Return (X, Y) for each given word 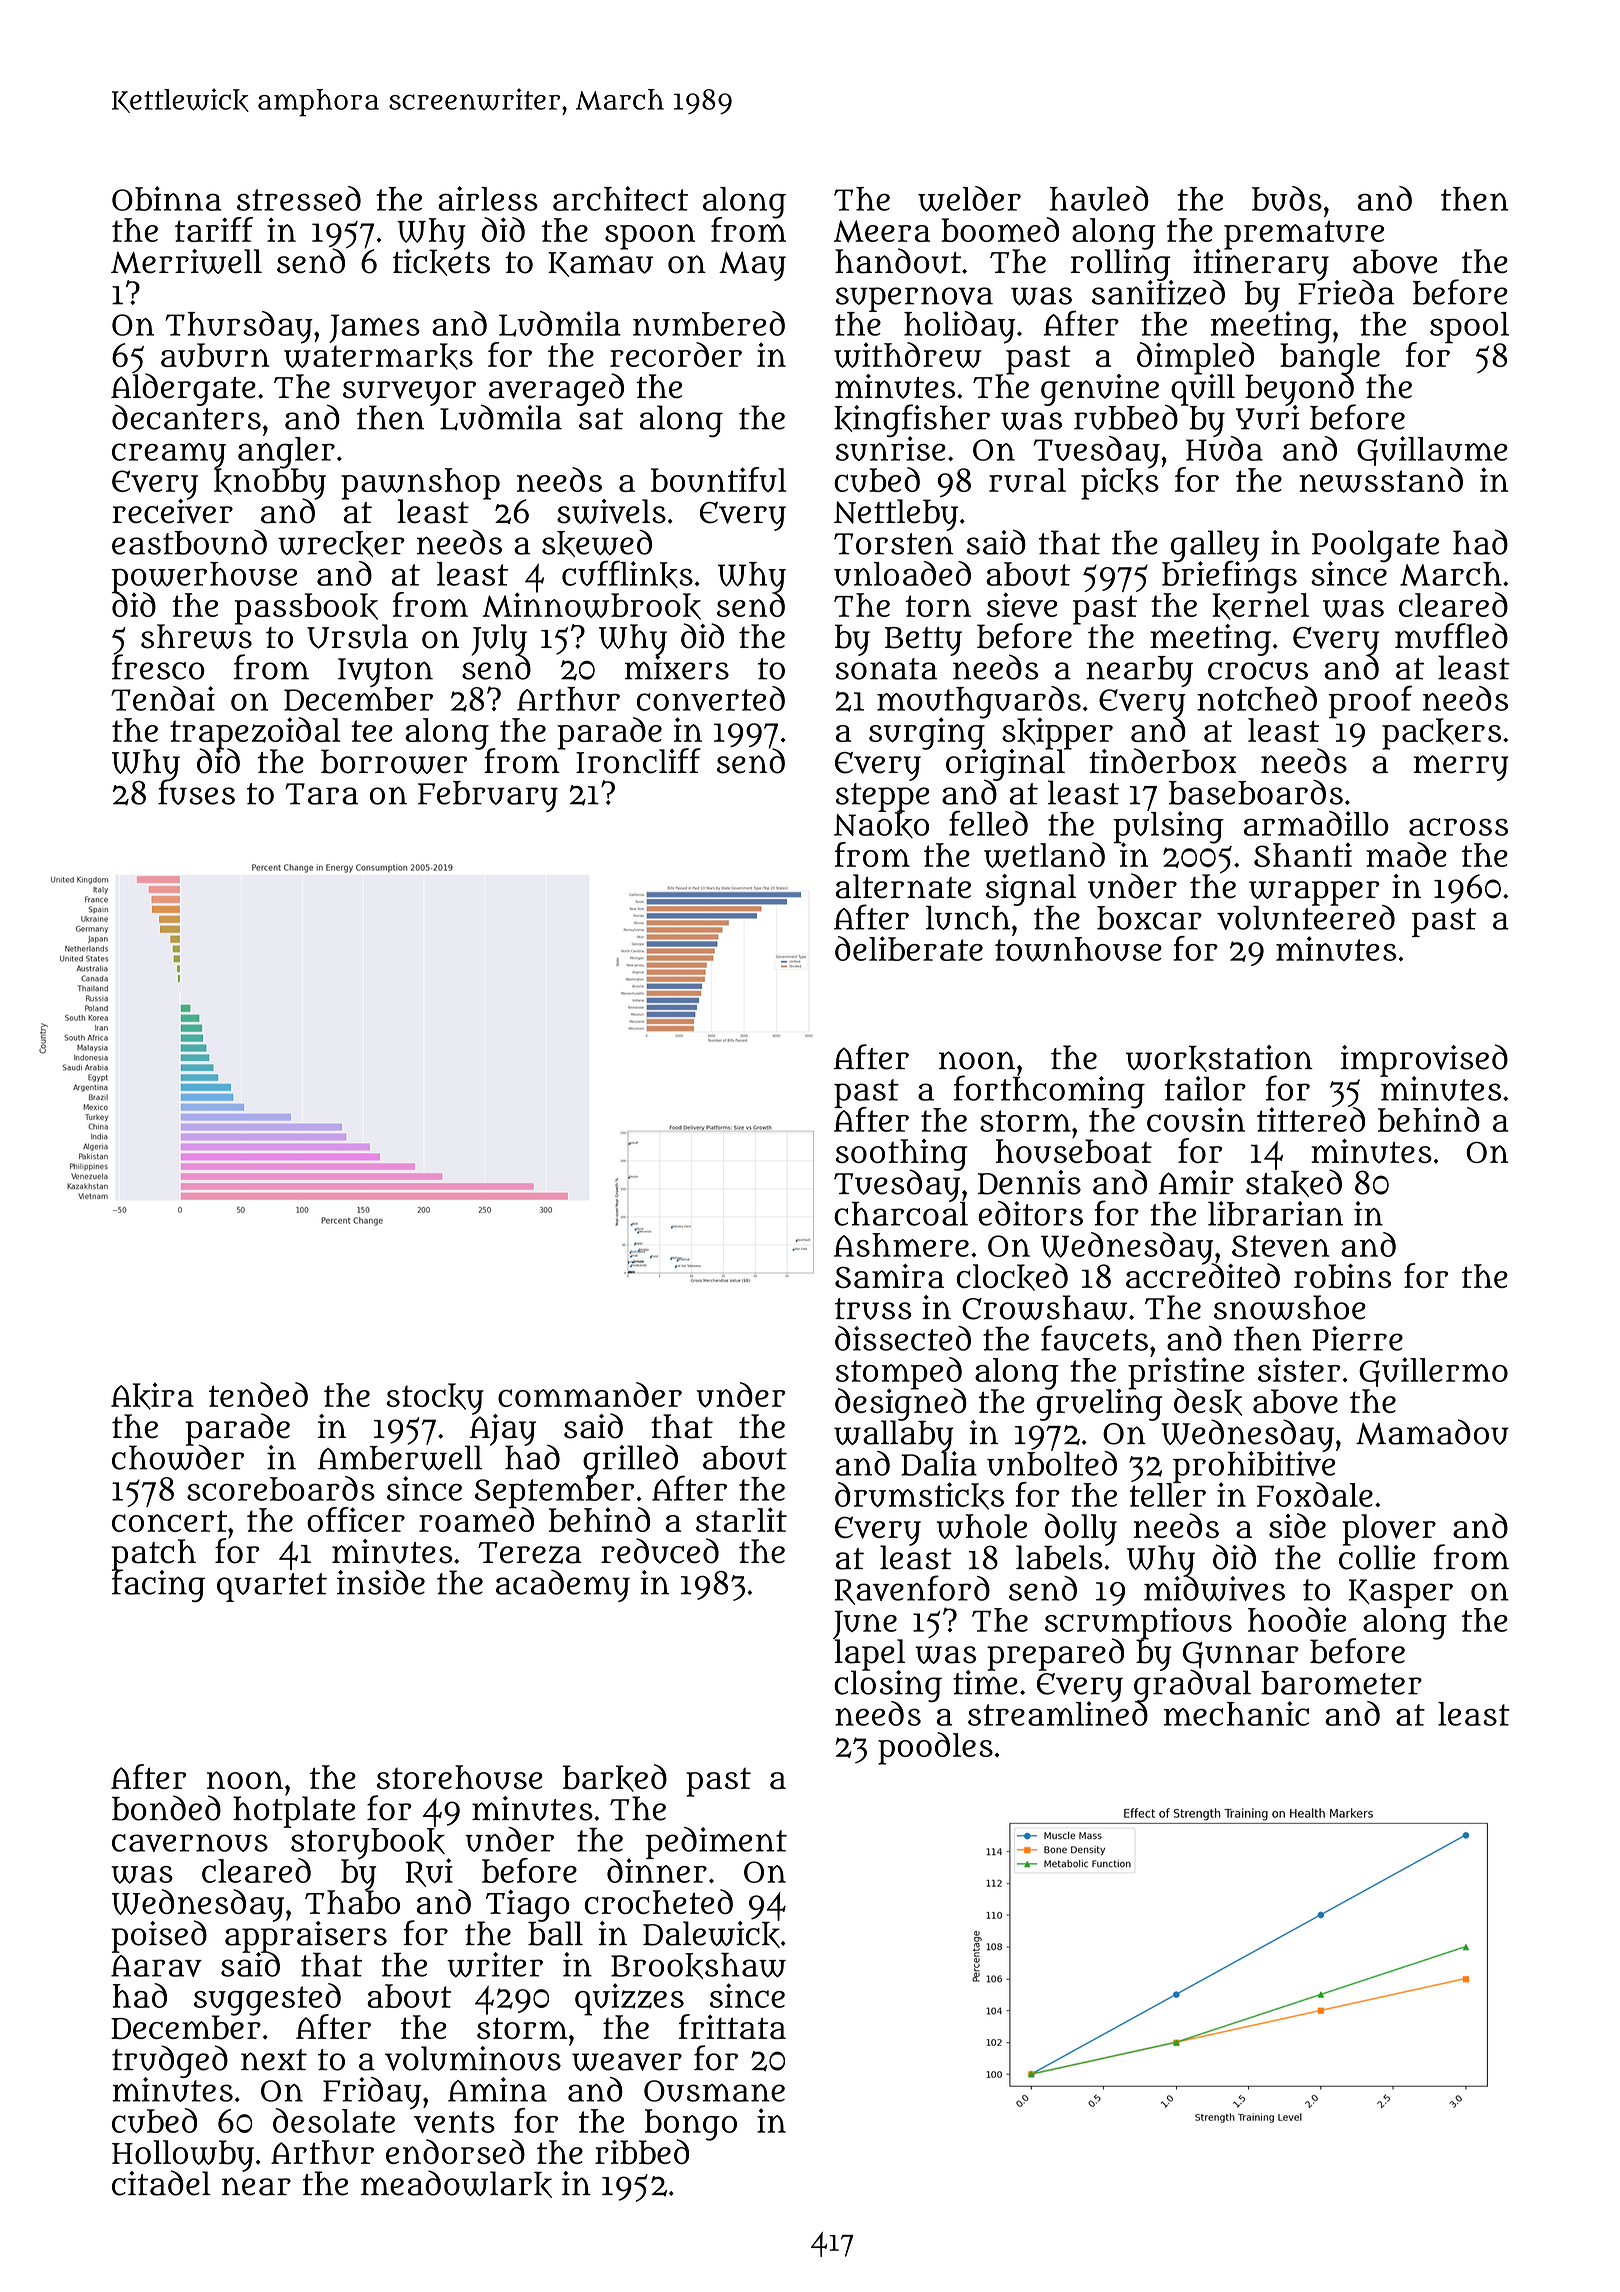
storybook (368, 1843)
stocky (435, 1399)
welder (969, 199)
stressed (299, 198)
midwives (1214, 1589)
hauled (1099, 198)
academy (563, 1586)
